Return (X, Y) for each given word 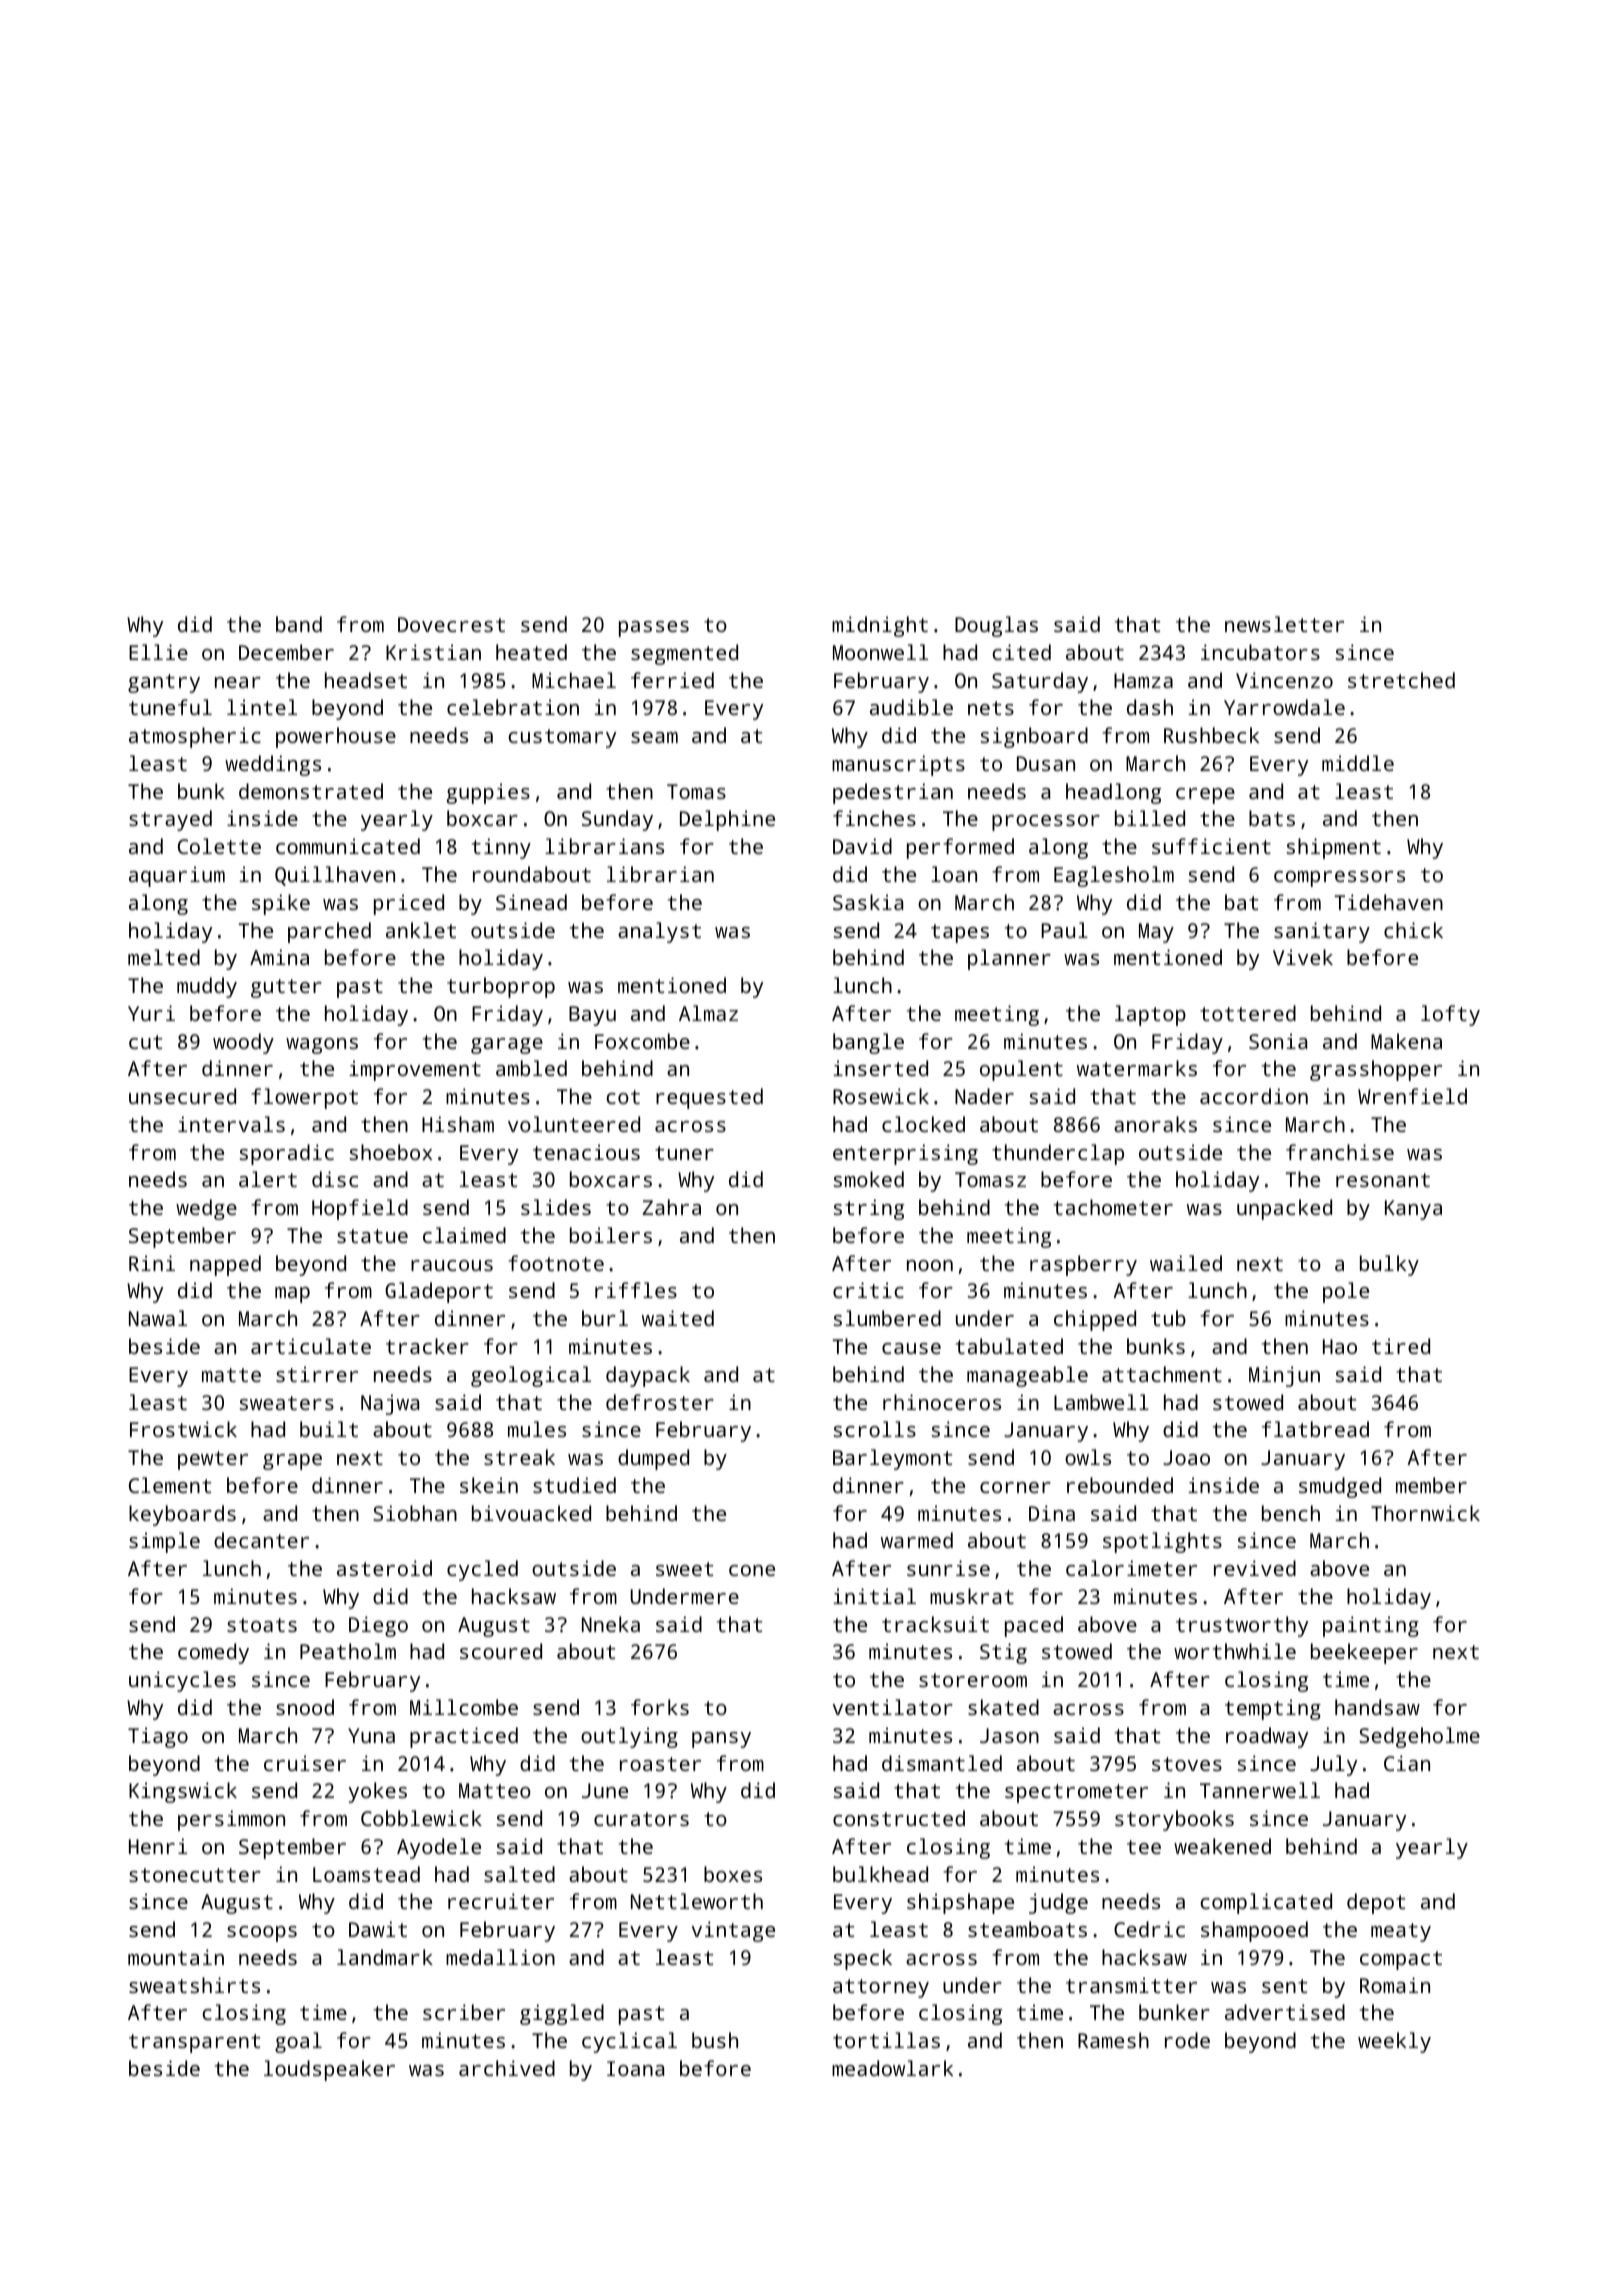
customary (562, 738)
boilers (611, 1235)
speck (863, 1959)
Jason (1009, 1735)
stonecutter (195, 1875)
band (299, 624)
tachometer (1113, 1207)
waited (678, 1318)
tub (1168, 1318)
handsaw (1377, 1707)
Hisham (458, 1124)
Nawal (158, 1318)
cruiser (305, 1763)
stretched (1401, 680)
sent (1284, 1986)
